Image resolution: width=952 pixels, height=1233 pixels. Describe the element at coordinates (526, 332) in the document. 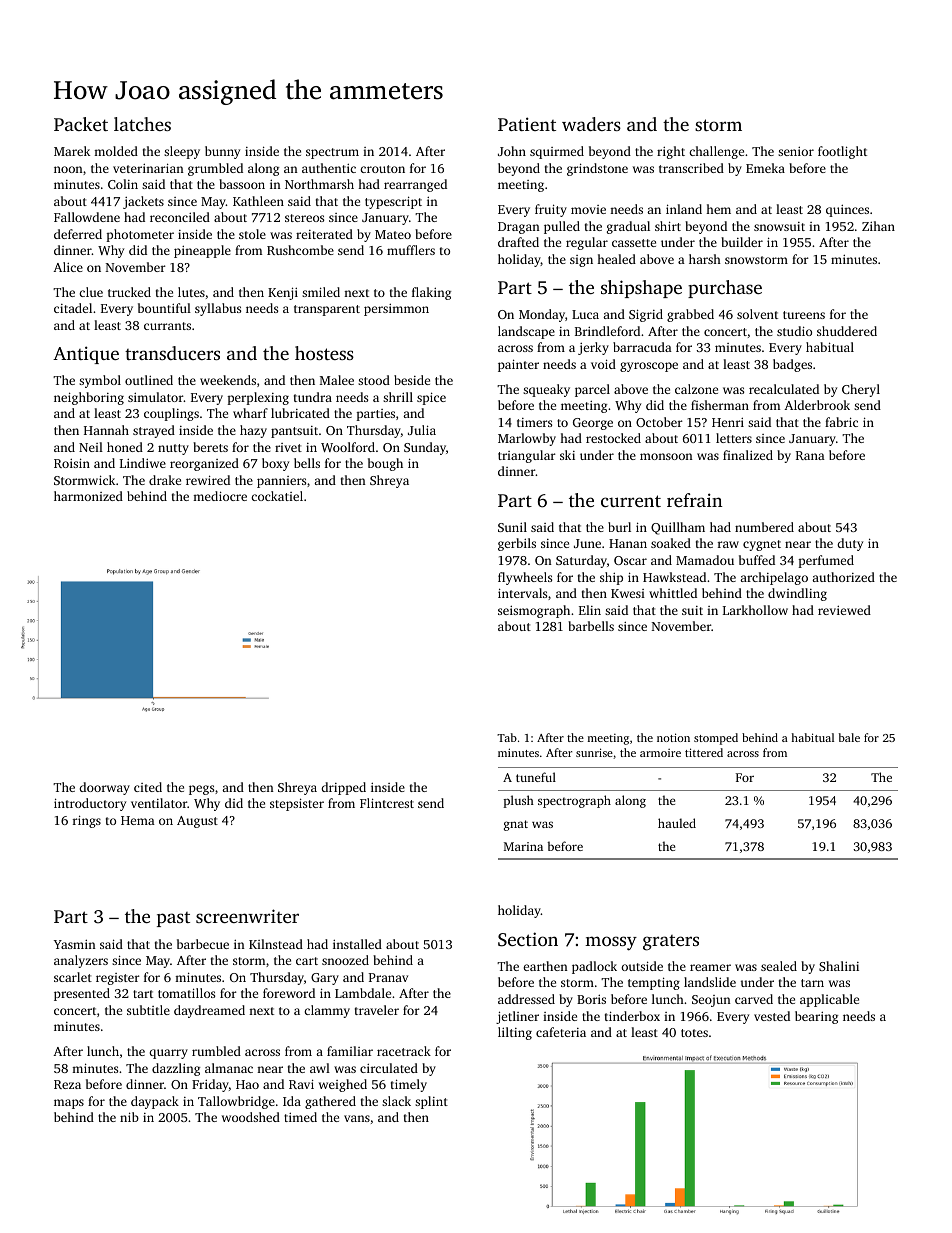

I see `landscape` at that location.
